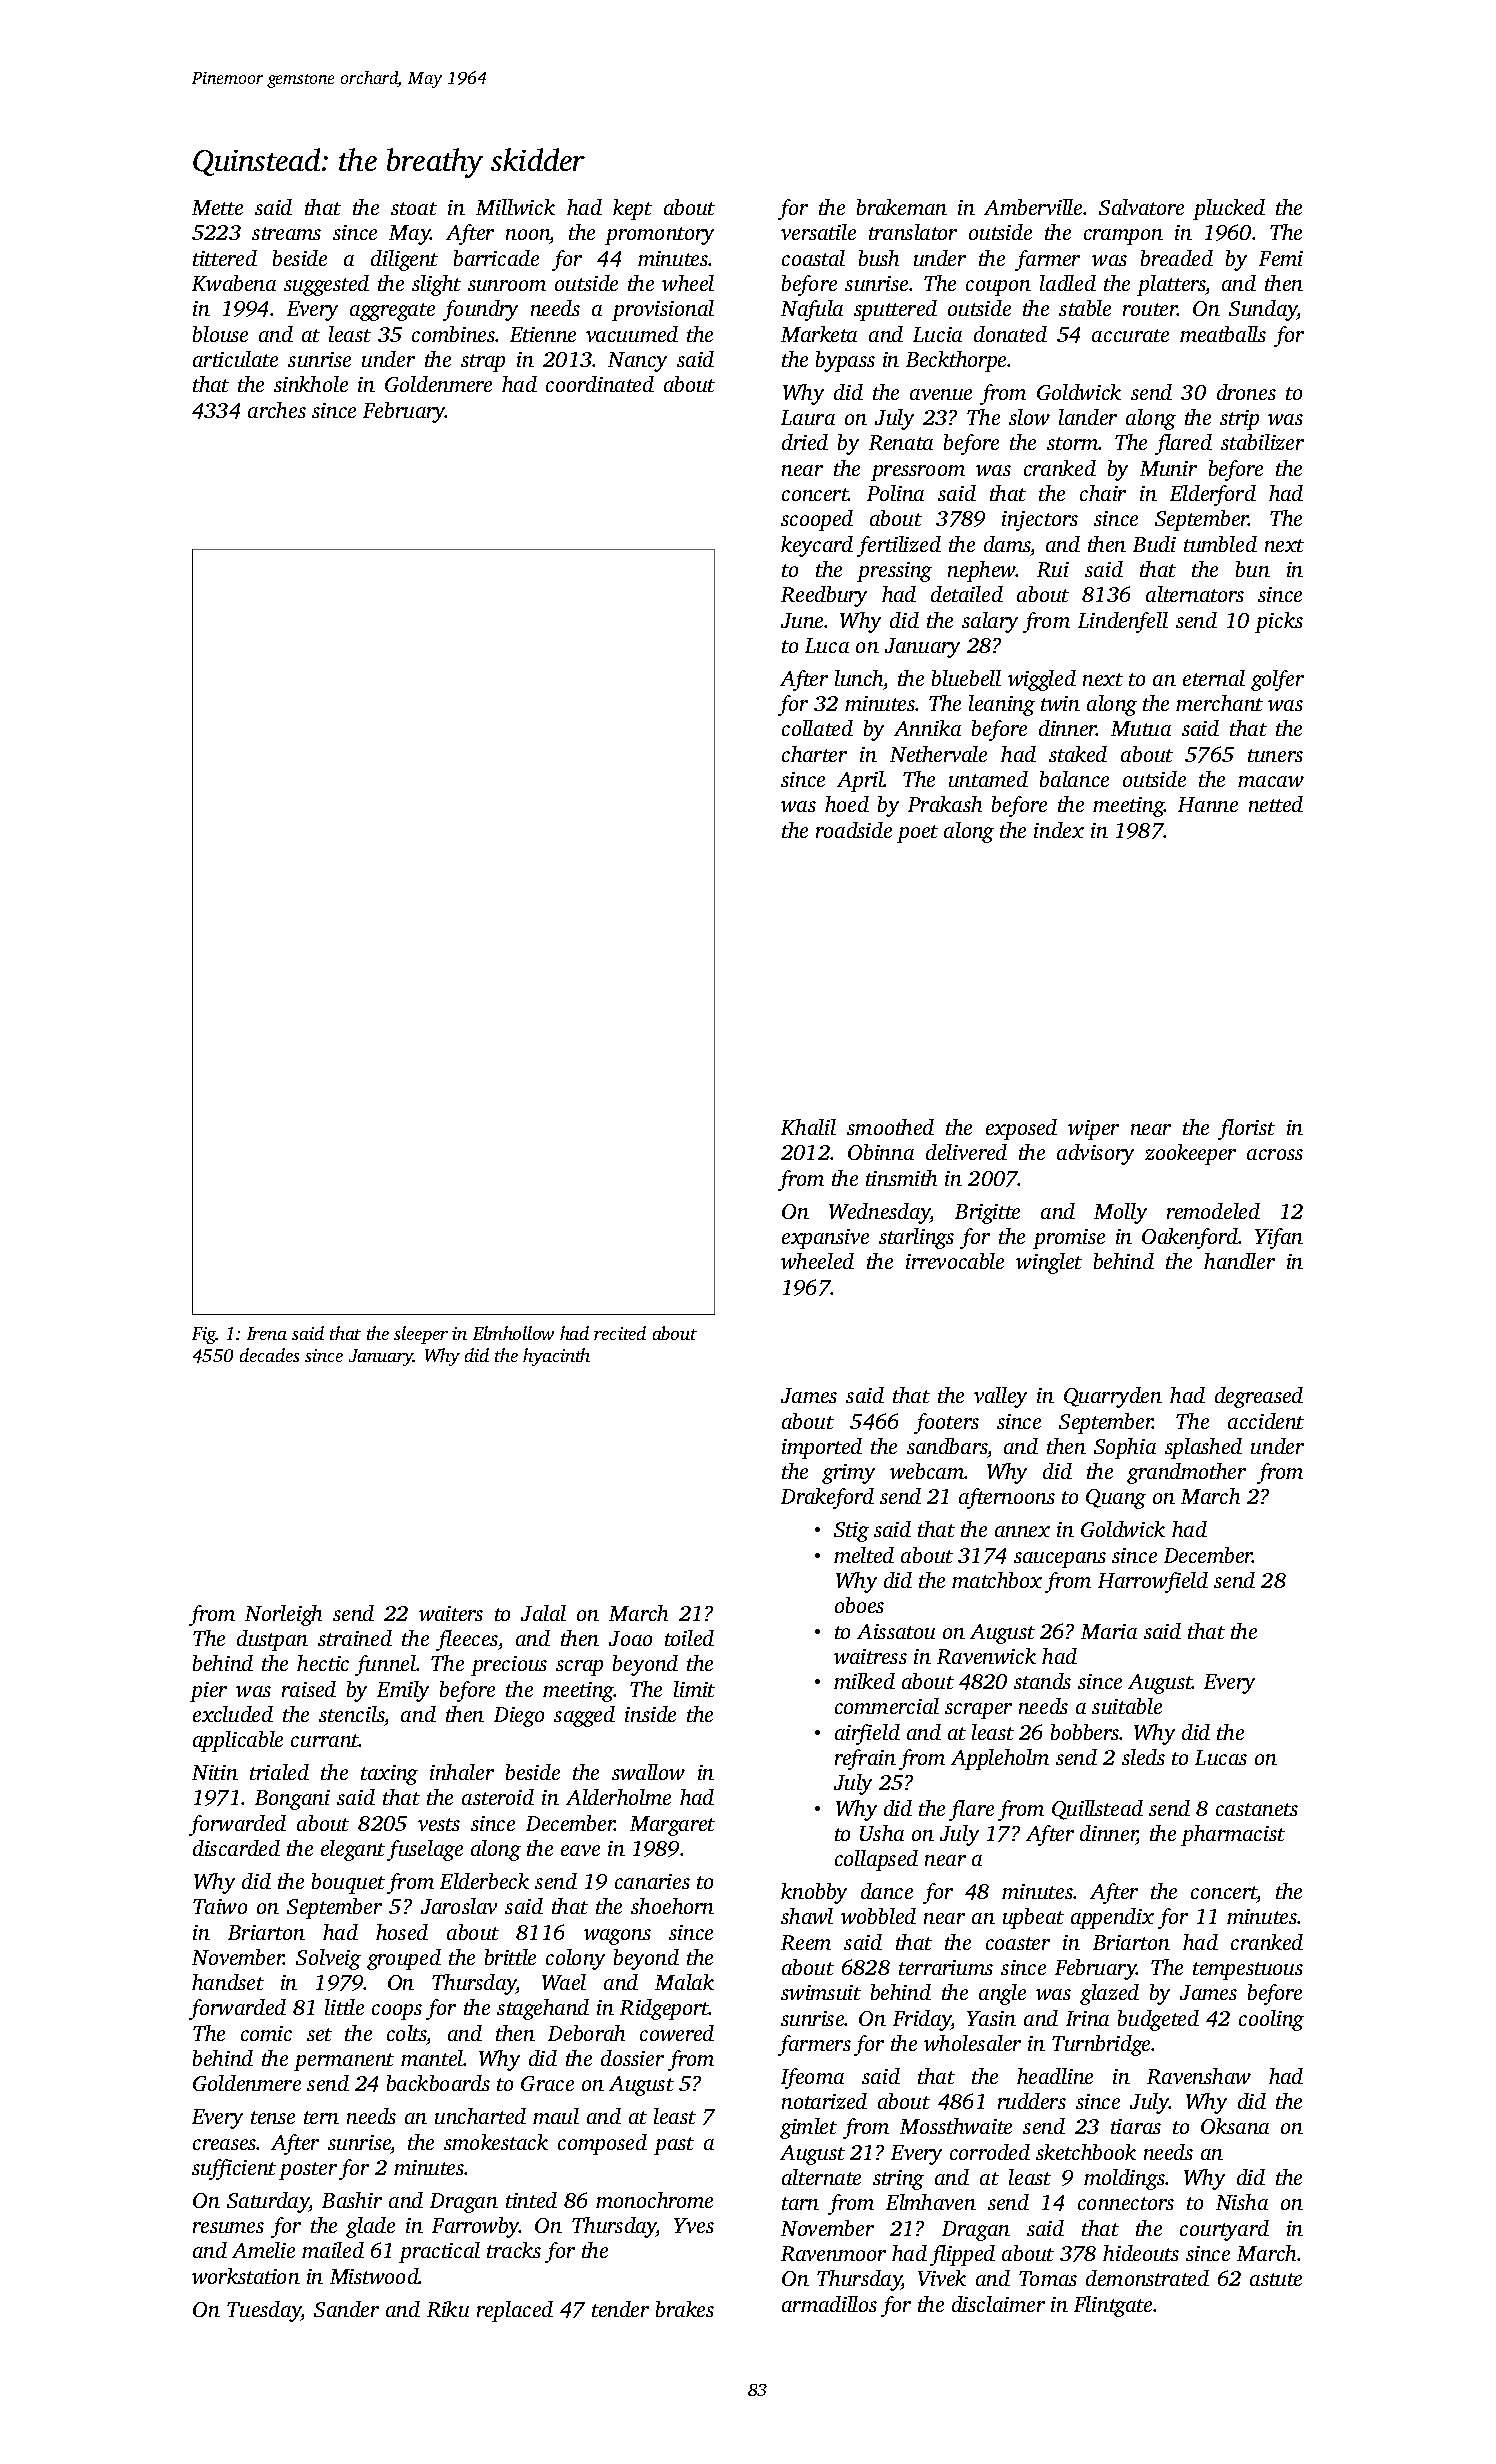 The width and height of the document is (1496, 2464). Describe the element at coordinates (496, 2142) in the document. I see `smokestack` at that location.
